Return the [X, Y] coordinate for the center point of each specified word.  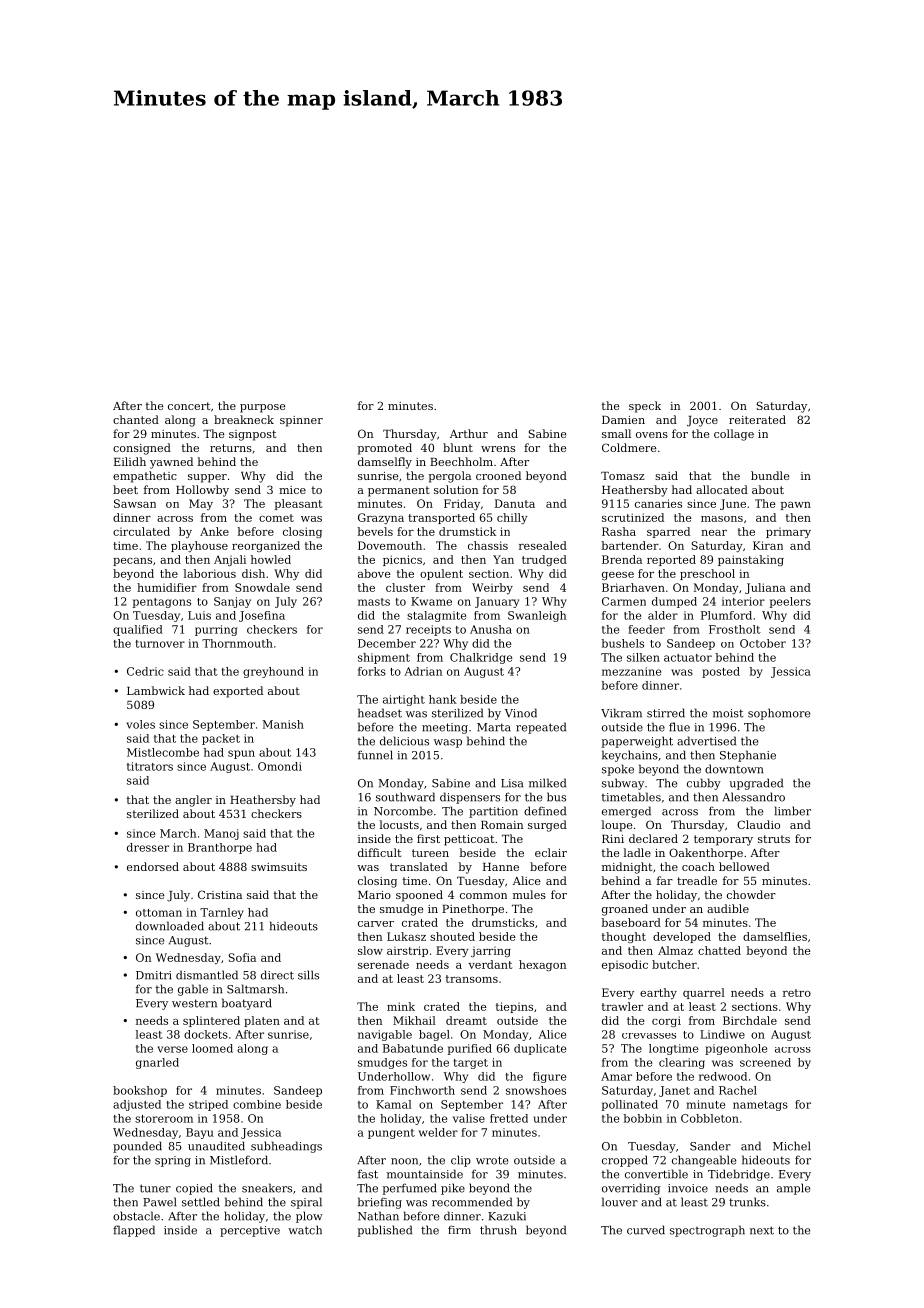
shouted [452, 936]
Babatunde [413, 1048]
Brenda [622, 559]
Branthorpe [220, 848]
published [384, 1231]
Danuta [515, 503]
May [201, 504]
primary [788, 533]
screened [765, 1062]
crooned [498, 475]
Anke [214, 531]
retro [797, 993]
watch [305, 1230]
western [194, 1003]
